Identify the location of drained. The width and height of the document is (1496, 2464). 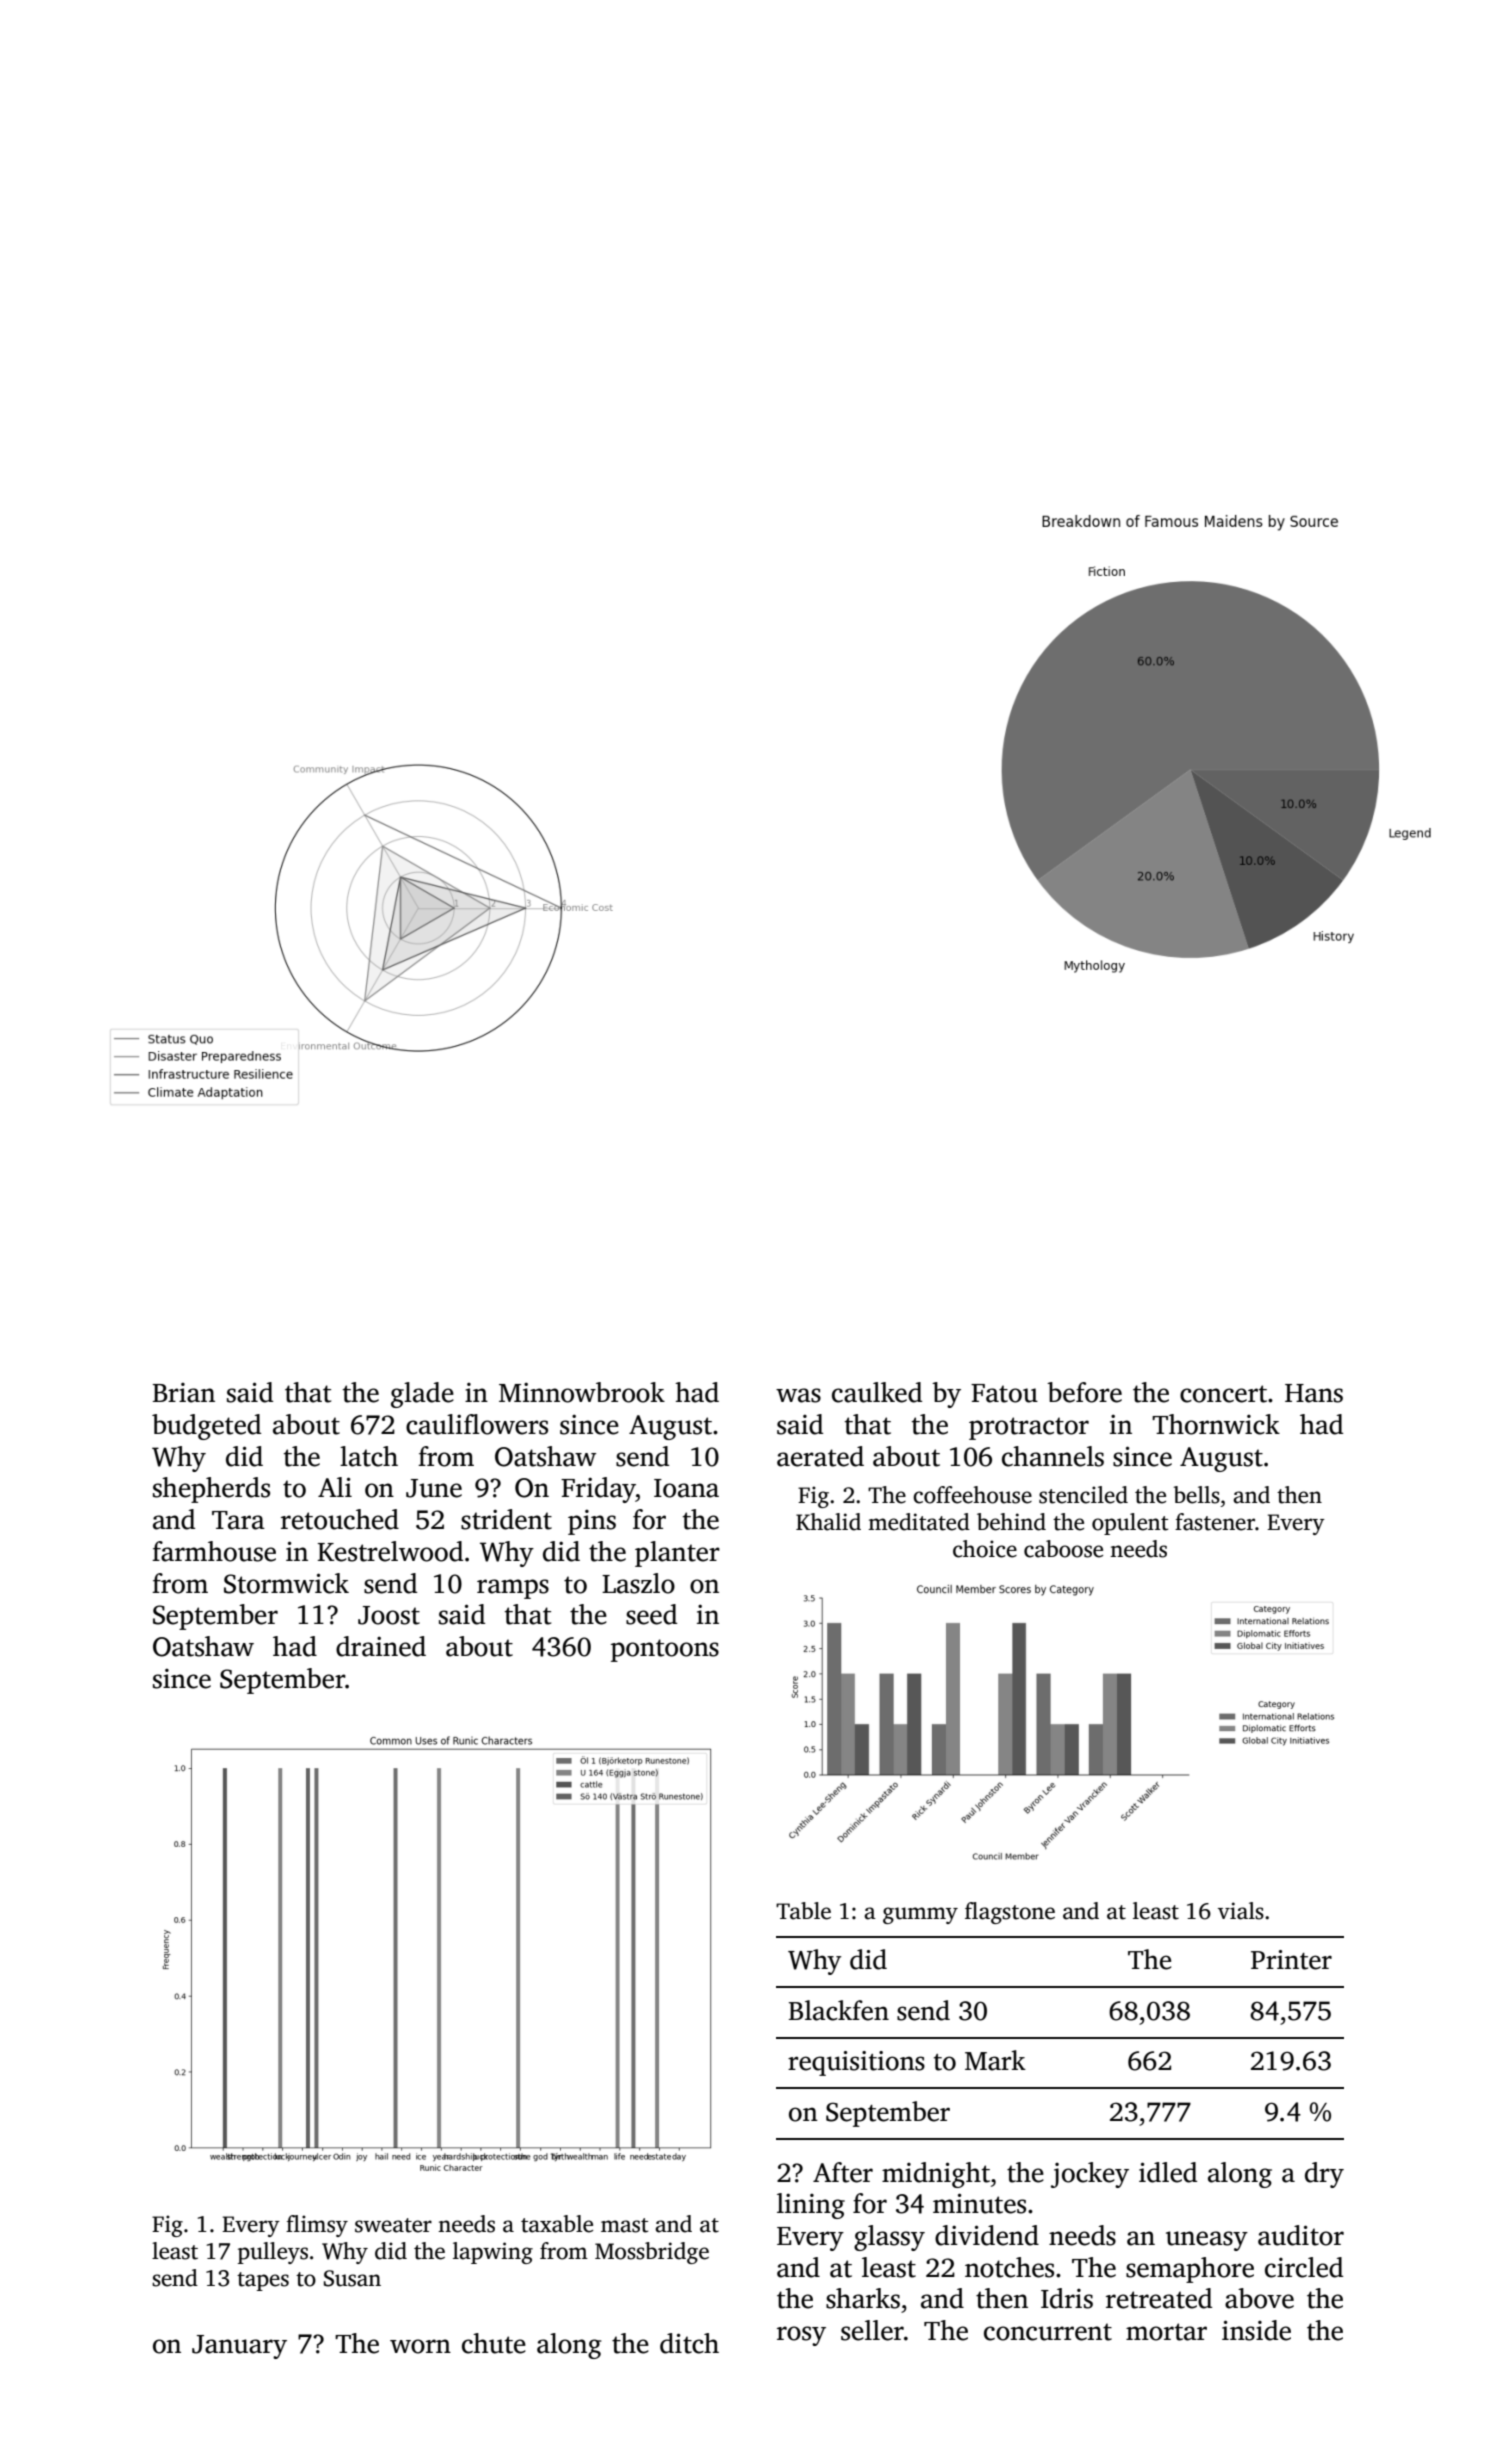
(381, 1646).
